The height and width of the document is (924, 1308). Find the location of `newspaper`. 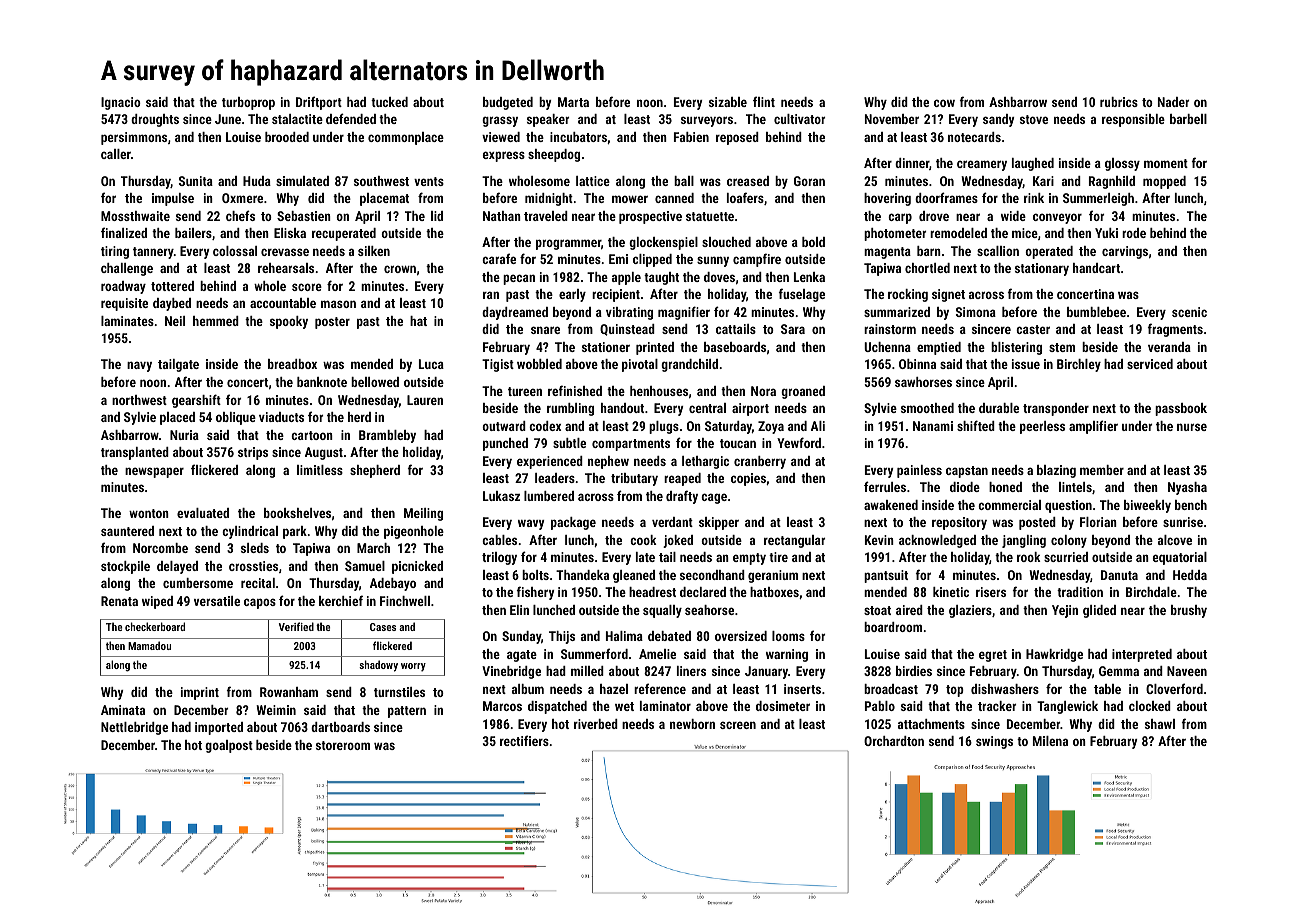

newspaper is located at coordinates (154, 472).
